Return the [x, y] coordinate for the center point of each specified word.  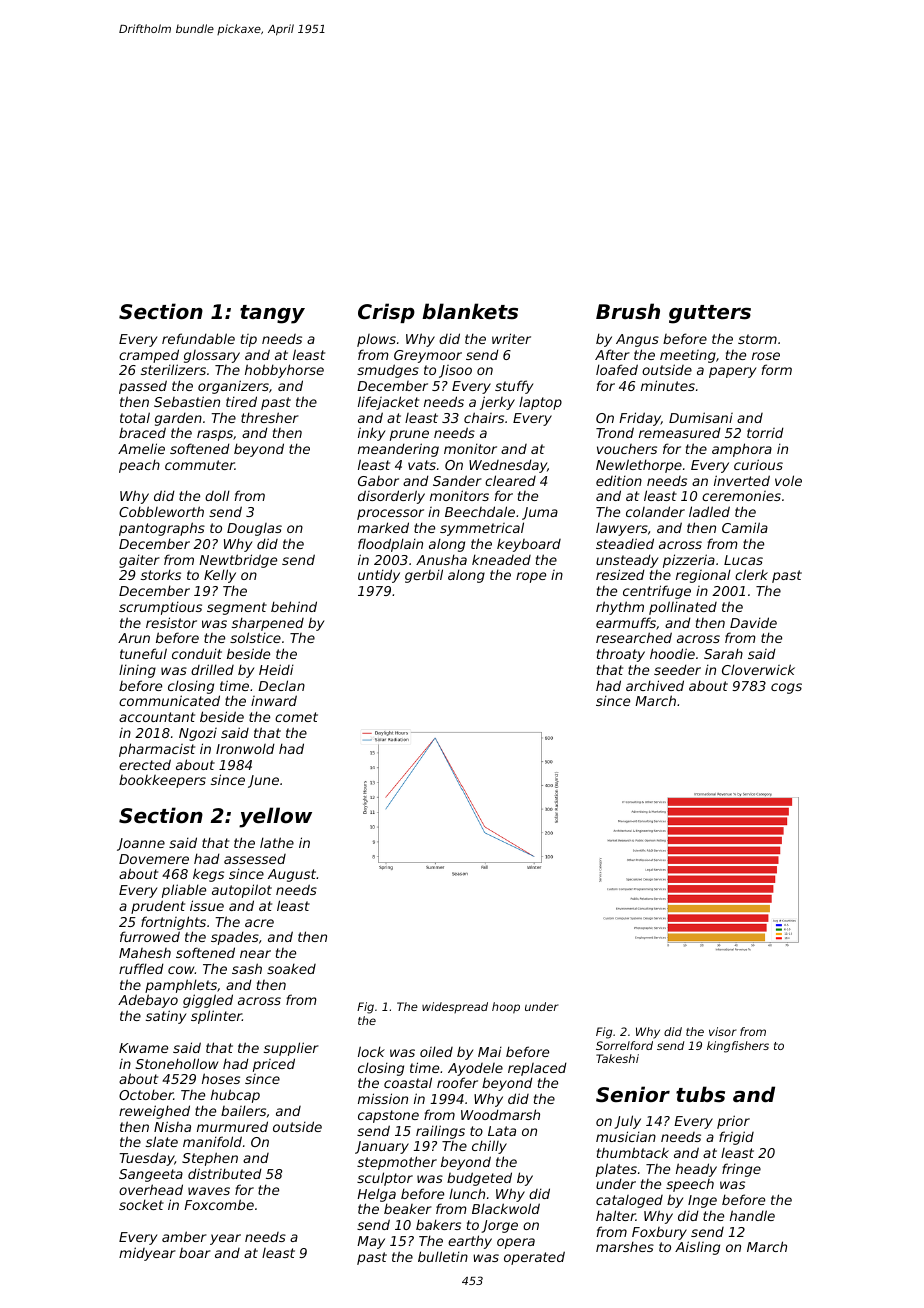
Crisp [386, 313]
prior [733, 1122]
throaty [621, 655]
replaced [537, 1069]
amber [184, 1236]
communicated [169, 700]
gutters [710, 314]
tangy [272, 314]
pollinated [683, 608]
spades [235, 938]
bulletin [443, 1256]
